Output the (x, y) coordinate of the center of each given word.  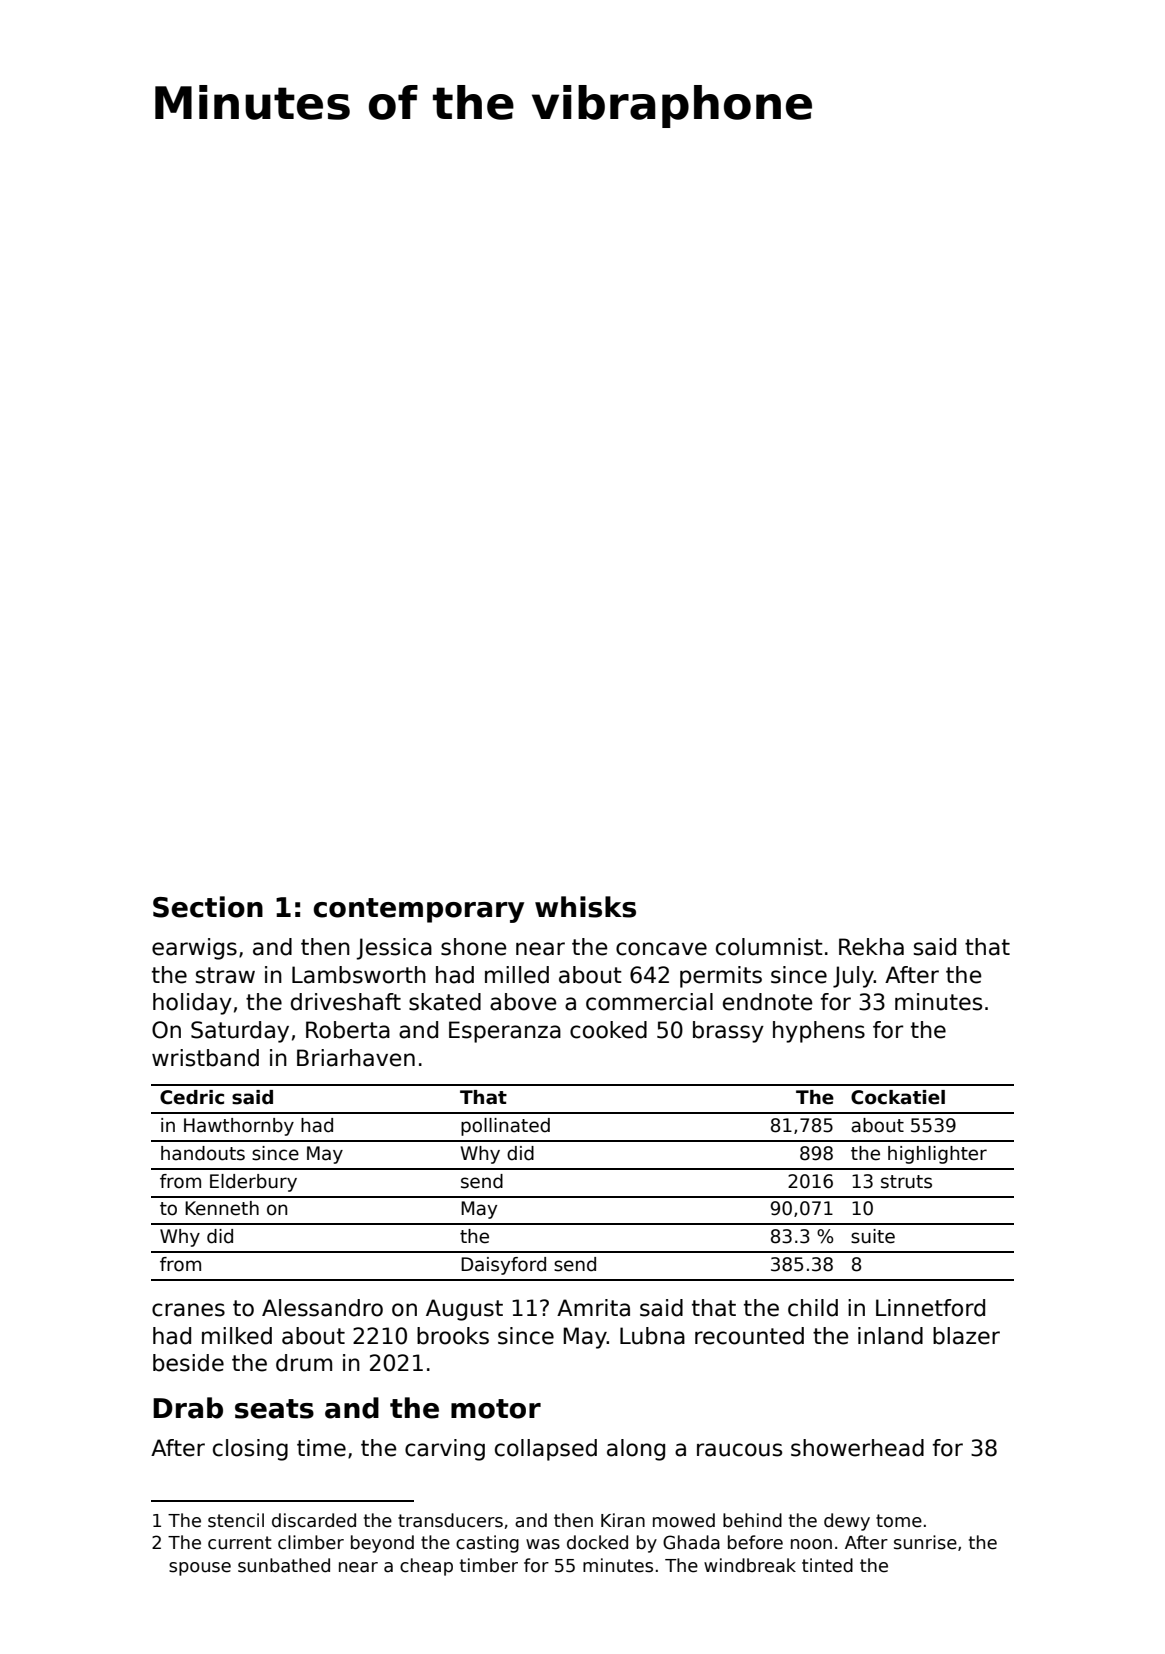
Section (208, 907)
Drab (188, 1408)
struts (906, 1182)
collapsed (546, 1450)
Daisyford (503, 1266)
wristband (205, 1058)
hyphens (819, 1032)
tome (899, 1521)
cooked (608, 1030)
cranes (188, 1310)
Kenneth (222, 1208)
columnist (769, 947)
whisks (585, 907)
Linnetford (930, 1308)
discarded (314, 1520)
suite (873, 1236)
